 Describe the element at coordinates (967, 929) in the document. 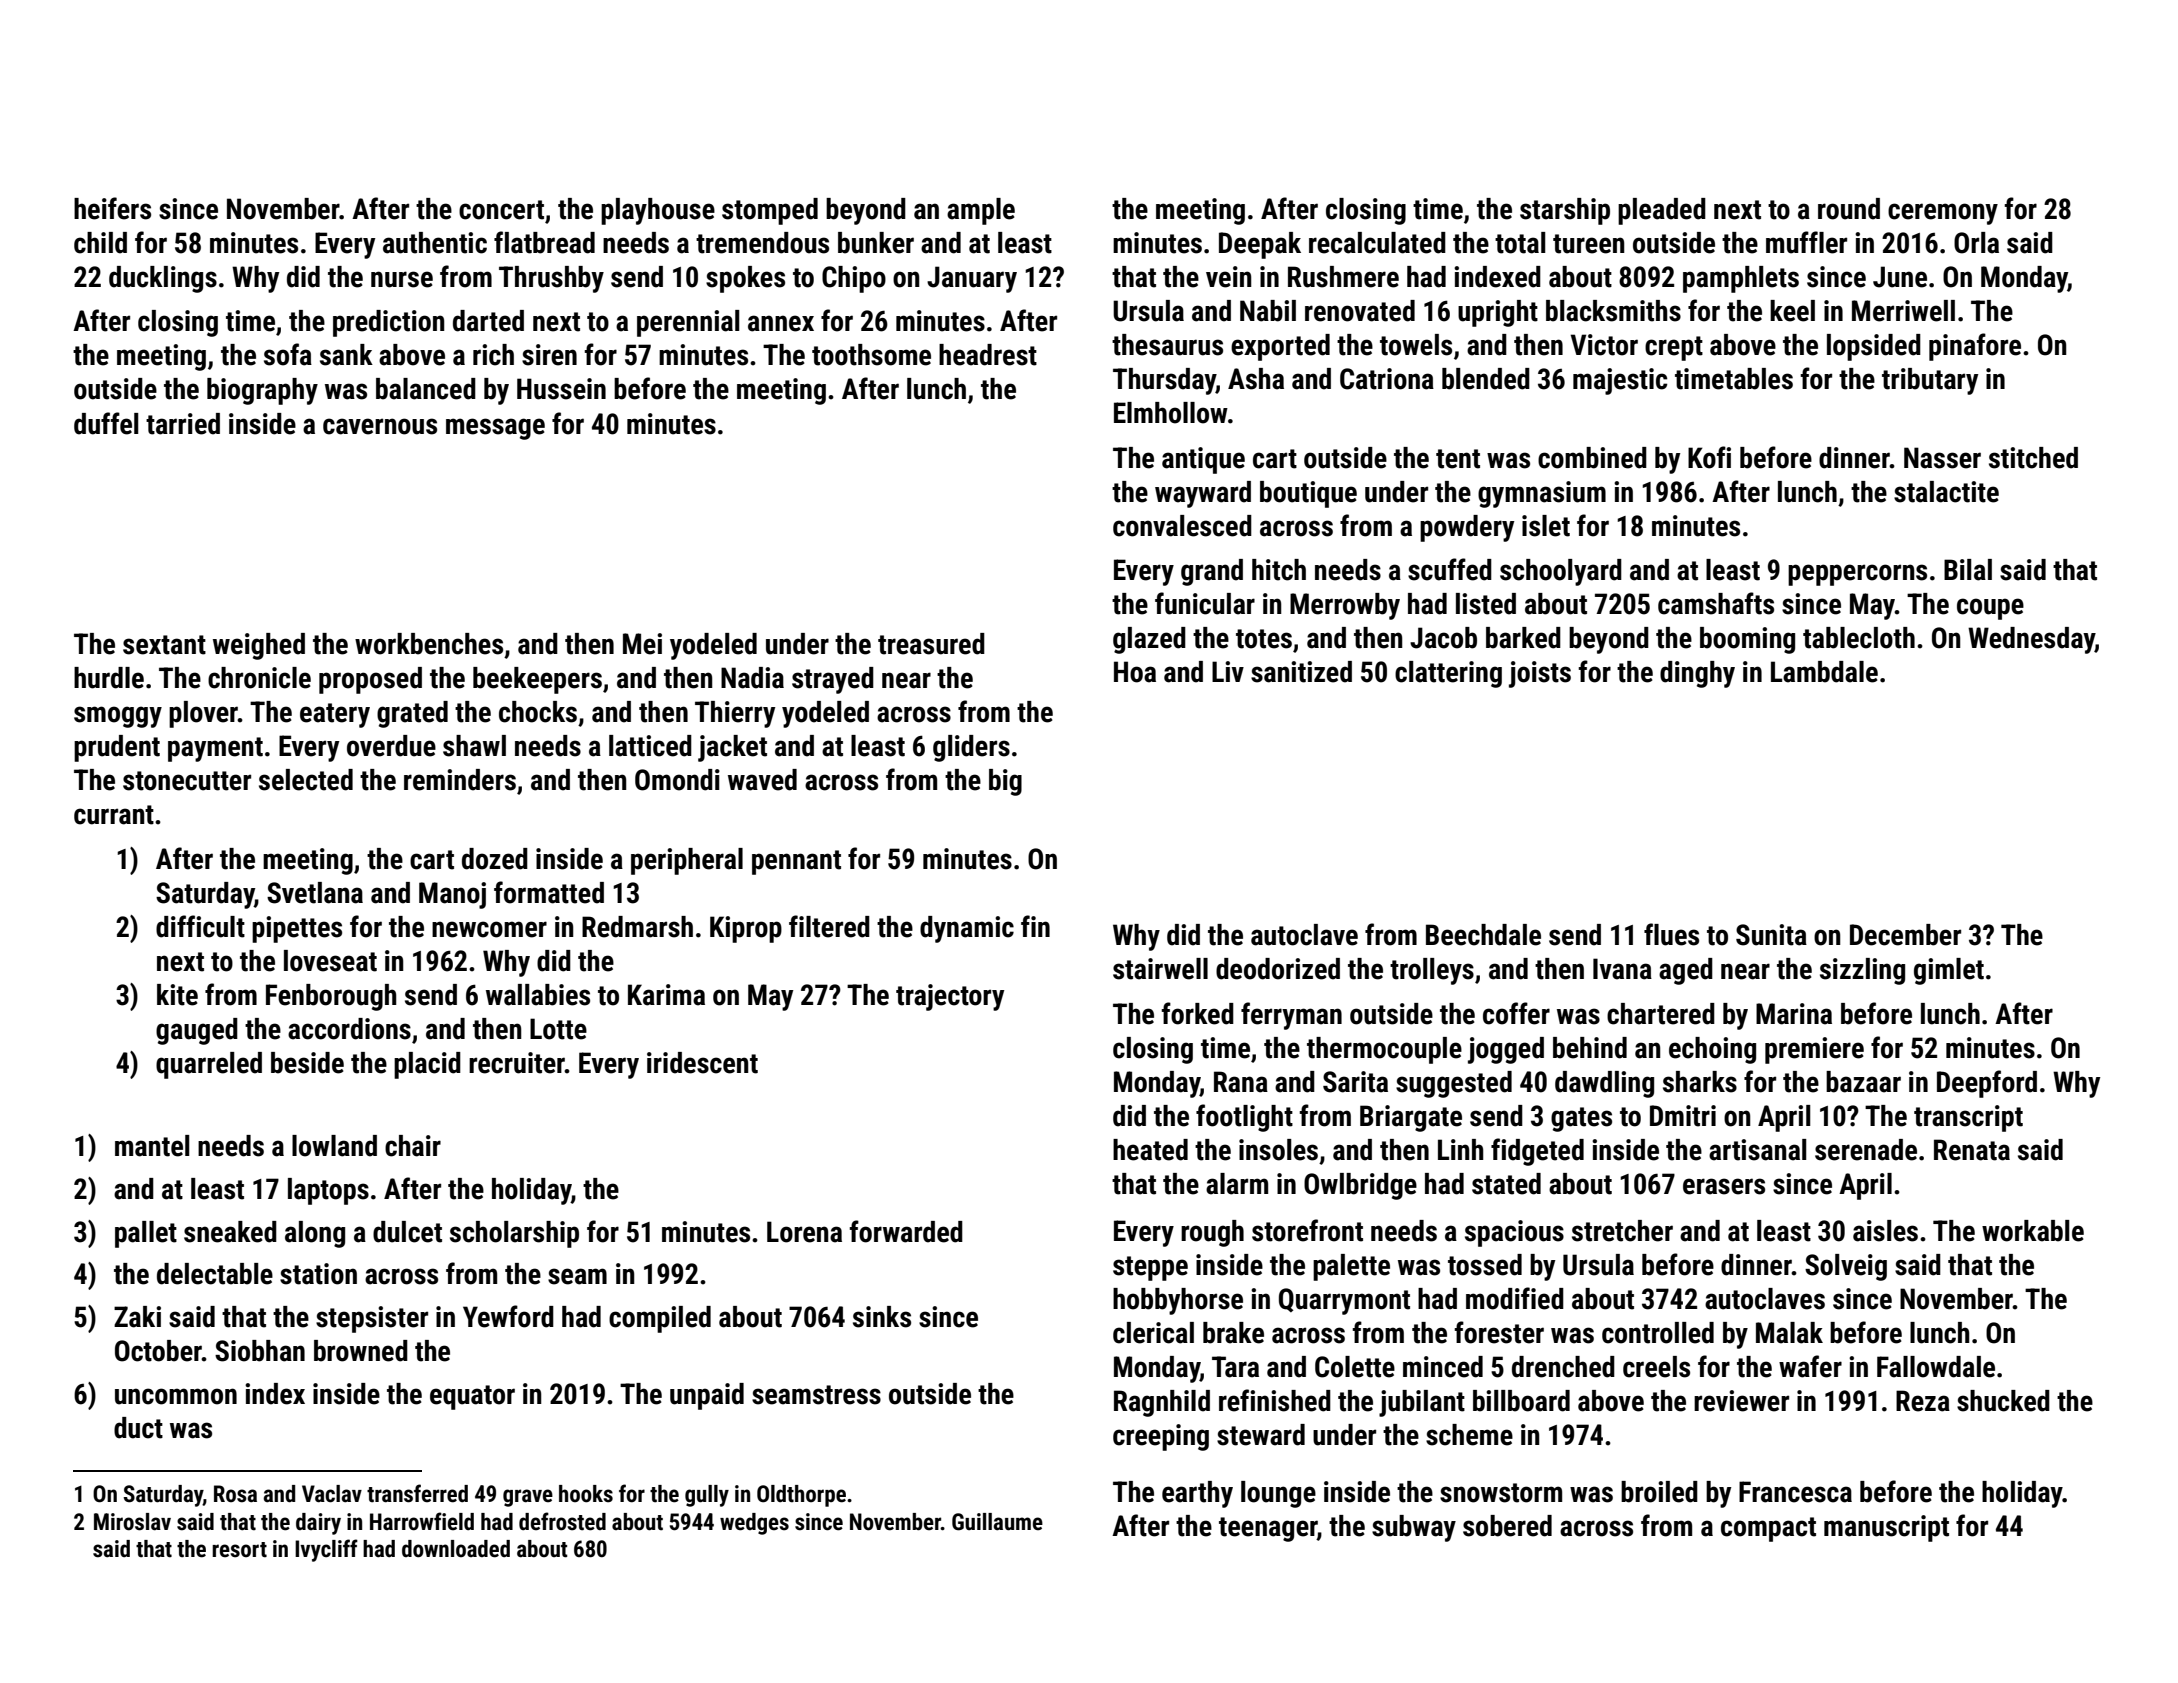

I see `dynamic` at that location.
